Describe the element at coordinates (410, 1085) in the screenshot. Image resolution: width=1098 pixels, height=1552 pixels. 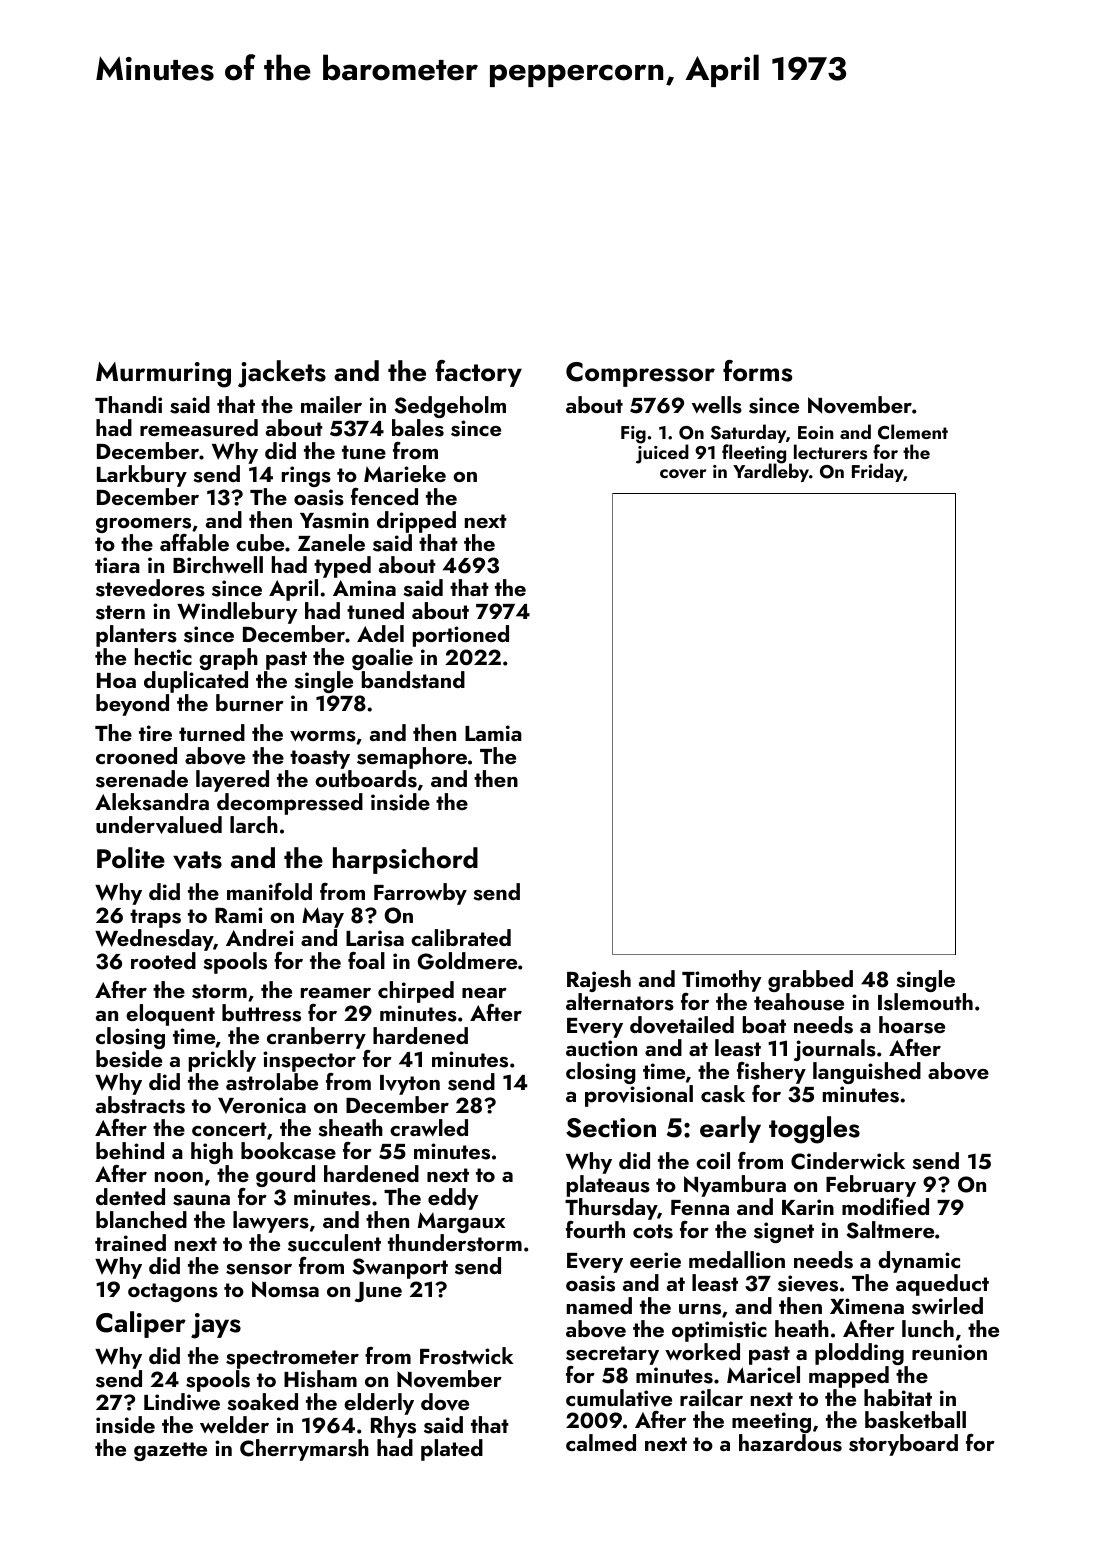
I see `Ivyton` at that location.
